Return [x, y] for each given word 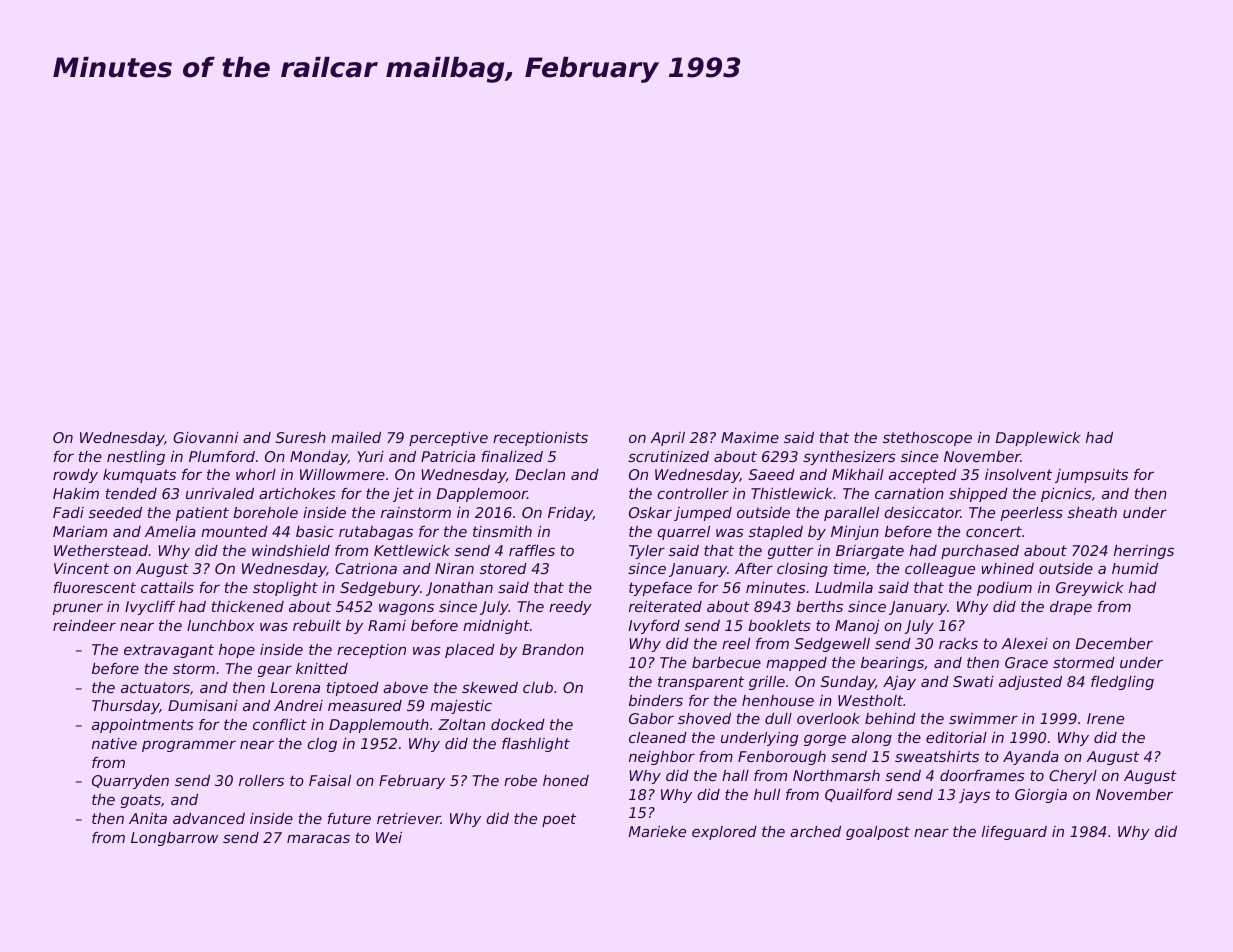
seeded [115, 512]
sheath [1092, 512]
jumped [703, 514]
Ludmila [844, 587]
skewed [490, 687]
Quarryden [130, 782]
